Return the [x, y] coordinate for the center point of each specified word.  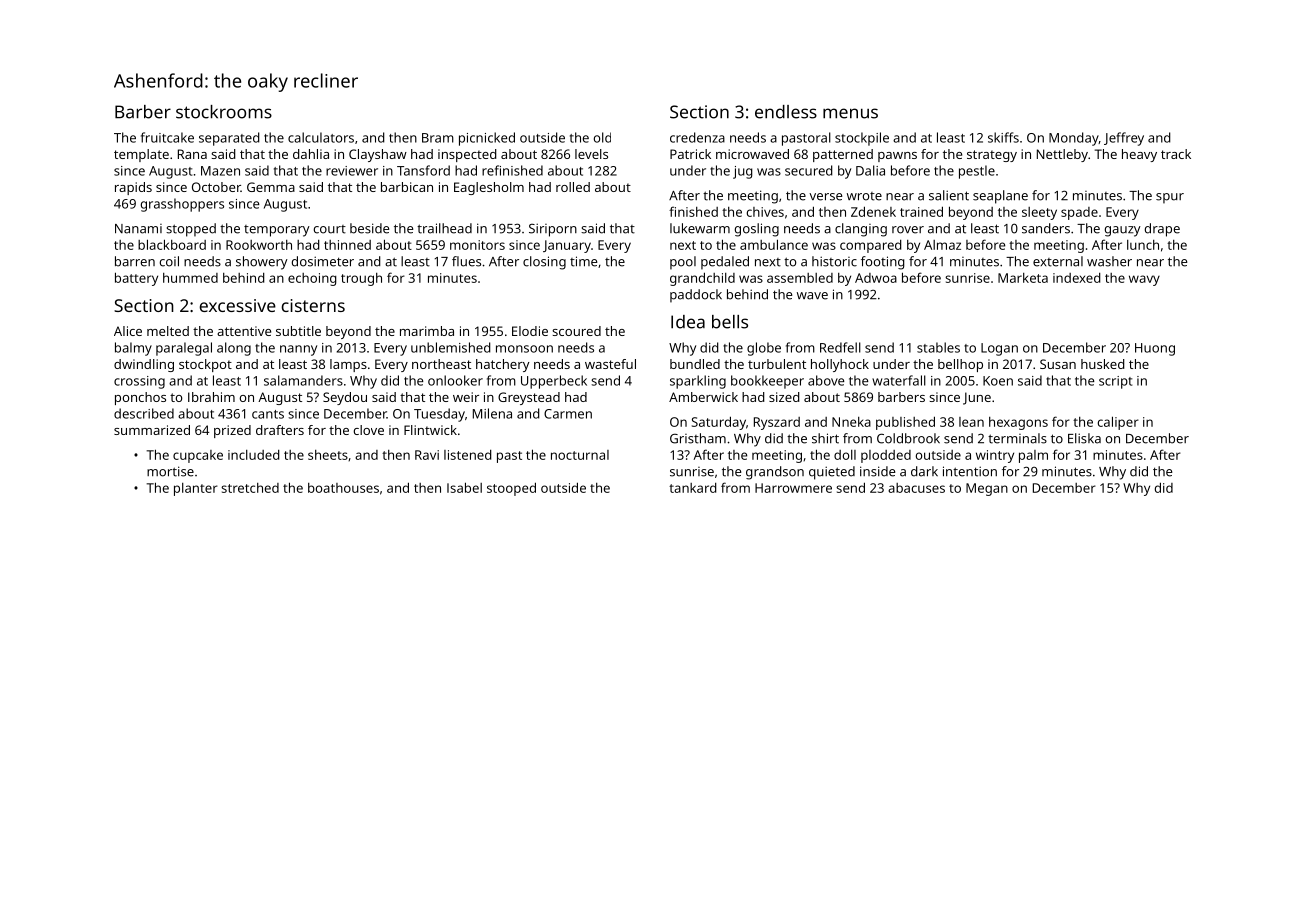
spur [1170, 198]
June [977, 398]
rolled [573, 187]
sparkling [698, 382]
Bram [438, 138]
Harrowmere [793, 488]
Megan [987, 489]
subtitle [298, 331]
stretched [250, 488]
